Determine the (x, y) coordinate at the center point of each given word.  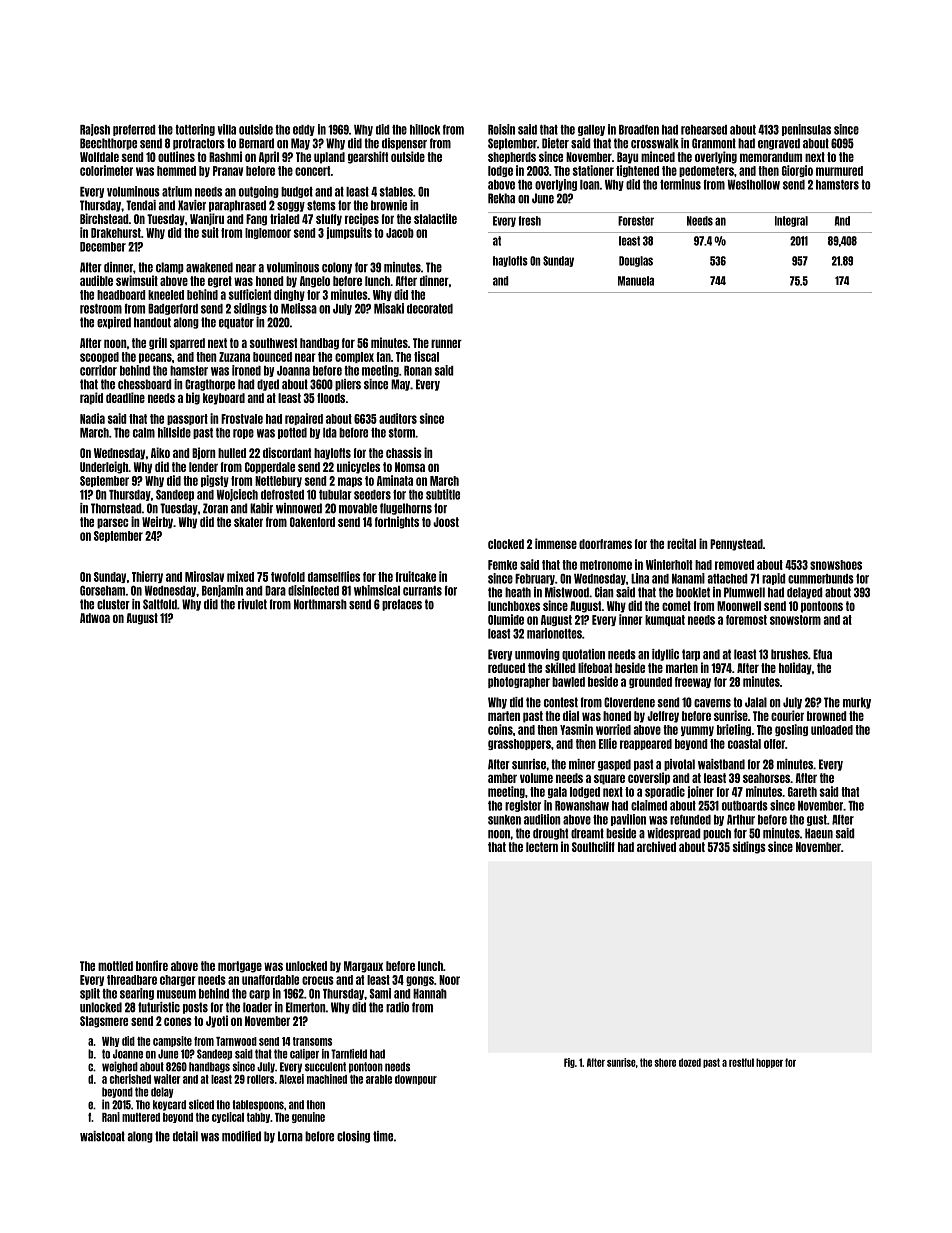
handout (152, 322)
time (383, 1136)
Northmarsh (320, 604)
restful (741, 1062)
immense (556, 543)
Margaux (363, 967)
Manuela (636, 281)
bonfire (152, 965)
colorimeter (106, 170)
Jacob (400, 233)
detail (185, 1136)
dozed (690, 1062)
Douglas (636, 261)
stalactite (435, 218)
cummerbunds (821, 579)
